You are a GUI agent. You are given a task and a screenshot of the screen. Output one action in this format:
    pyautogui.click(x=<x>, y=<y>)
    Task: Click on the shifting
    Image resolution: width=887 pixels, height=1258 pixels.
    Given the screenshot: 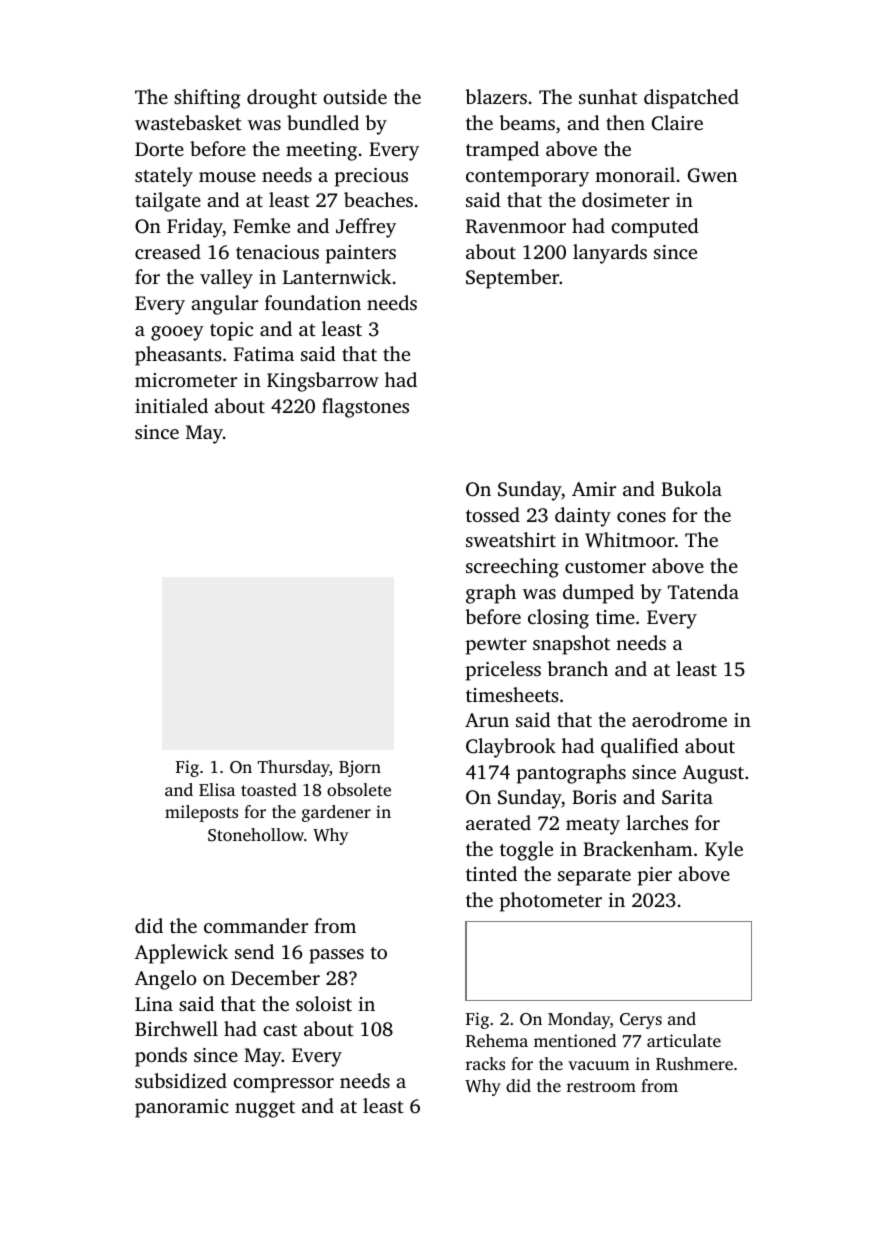 What is the action you would take?
    pyautogui.click(x=207, y=99)
